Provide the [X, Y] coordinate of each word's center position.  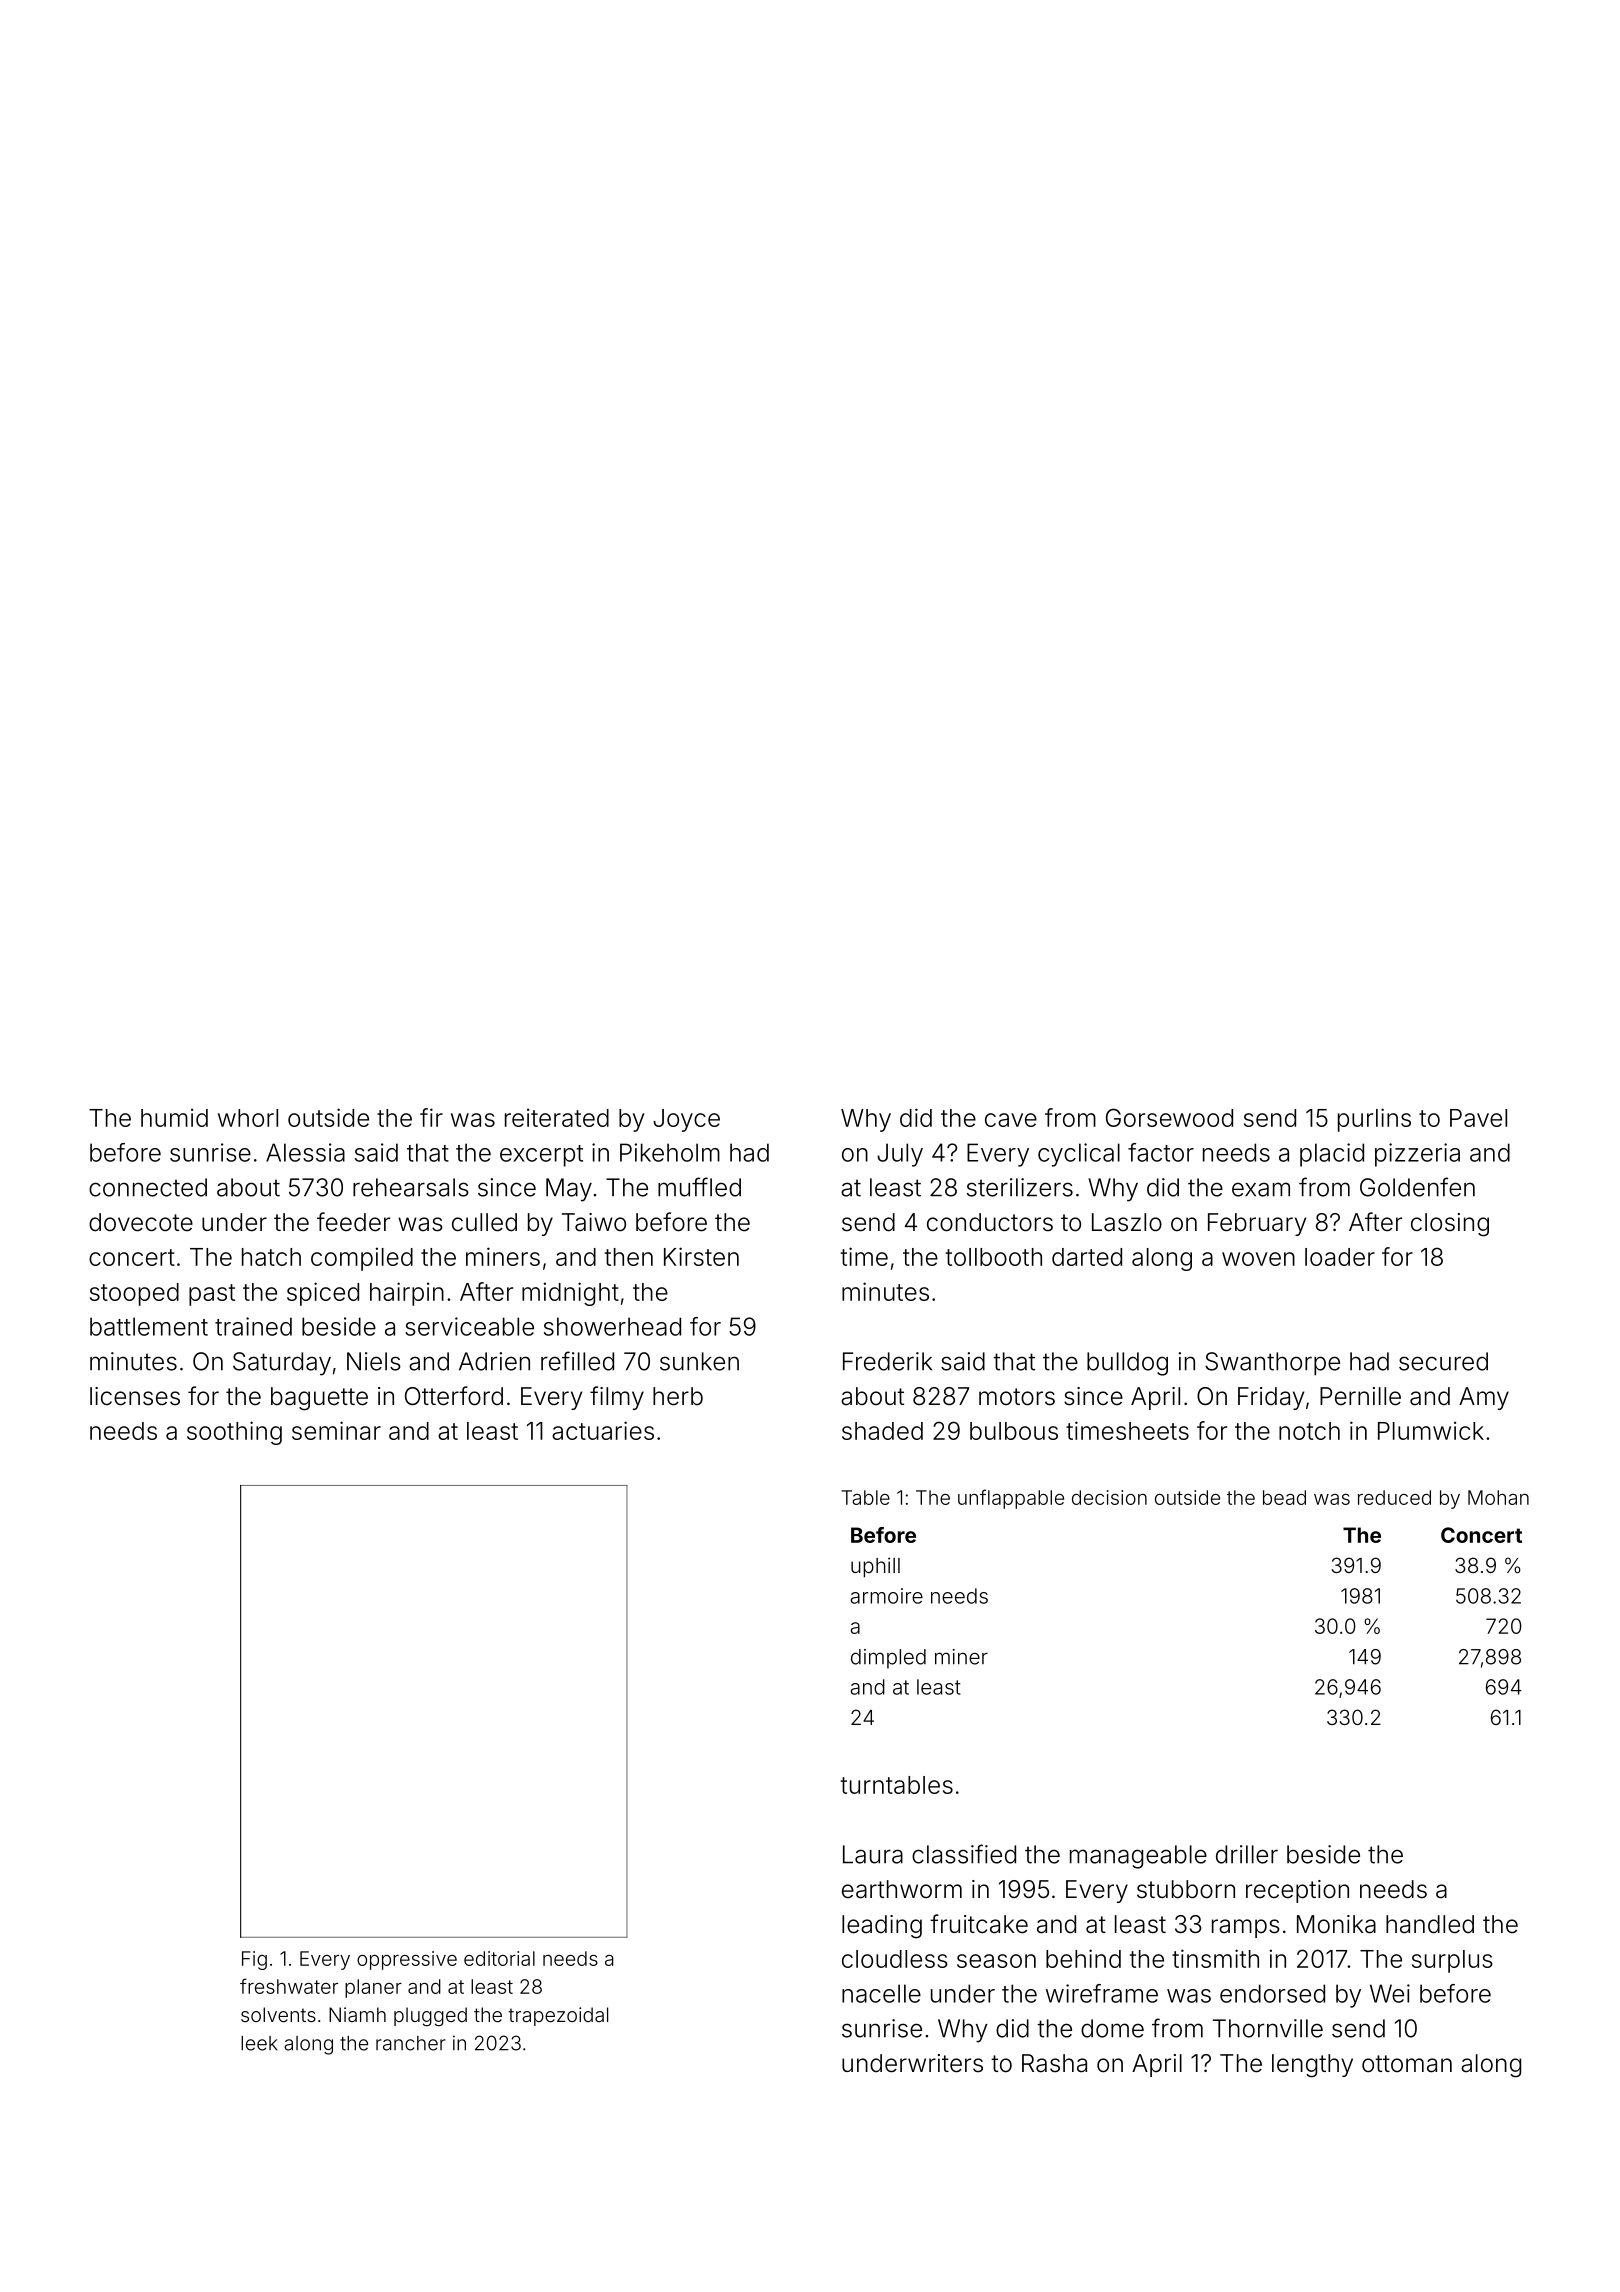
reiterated [557, 1117]
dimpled [888, 1659]
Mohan [1498, 1497]
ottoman [1407, 2064]
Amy [1484, 1398]
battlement [149, 1326]
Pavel [1478, 1118]
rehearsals [411, 1187]
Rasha [1054, 2063]
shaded [882, 1431]
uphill [875, 1567]
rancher [411, 2043]
